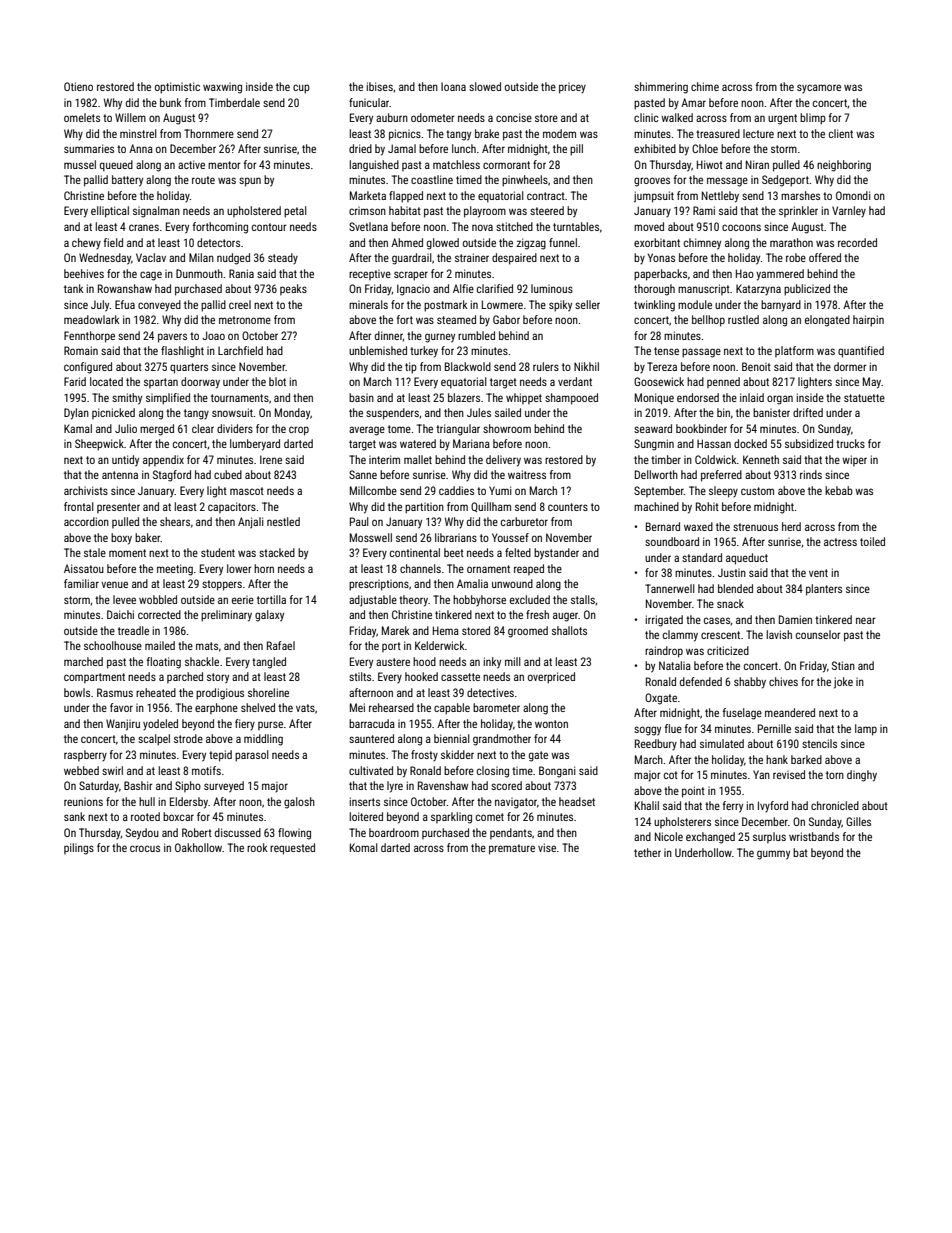 Image resolution: width=952 pixels, height=1233 pixels. I want to click on spun, so click(250, 182).
